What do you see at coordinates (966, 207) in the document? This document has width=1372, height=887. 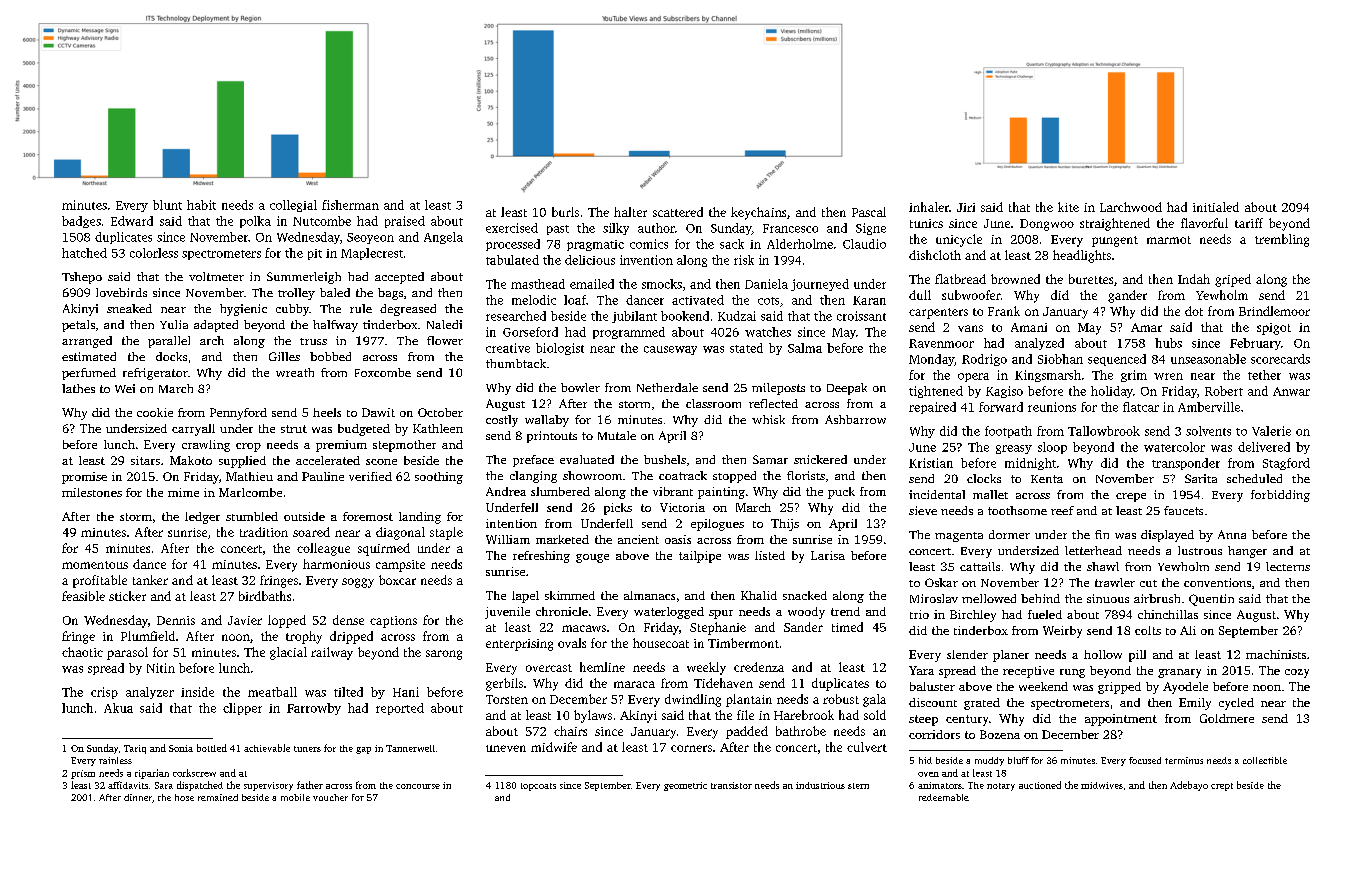 I see `Jiri` at bounding box center [966, 207].
